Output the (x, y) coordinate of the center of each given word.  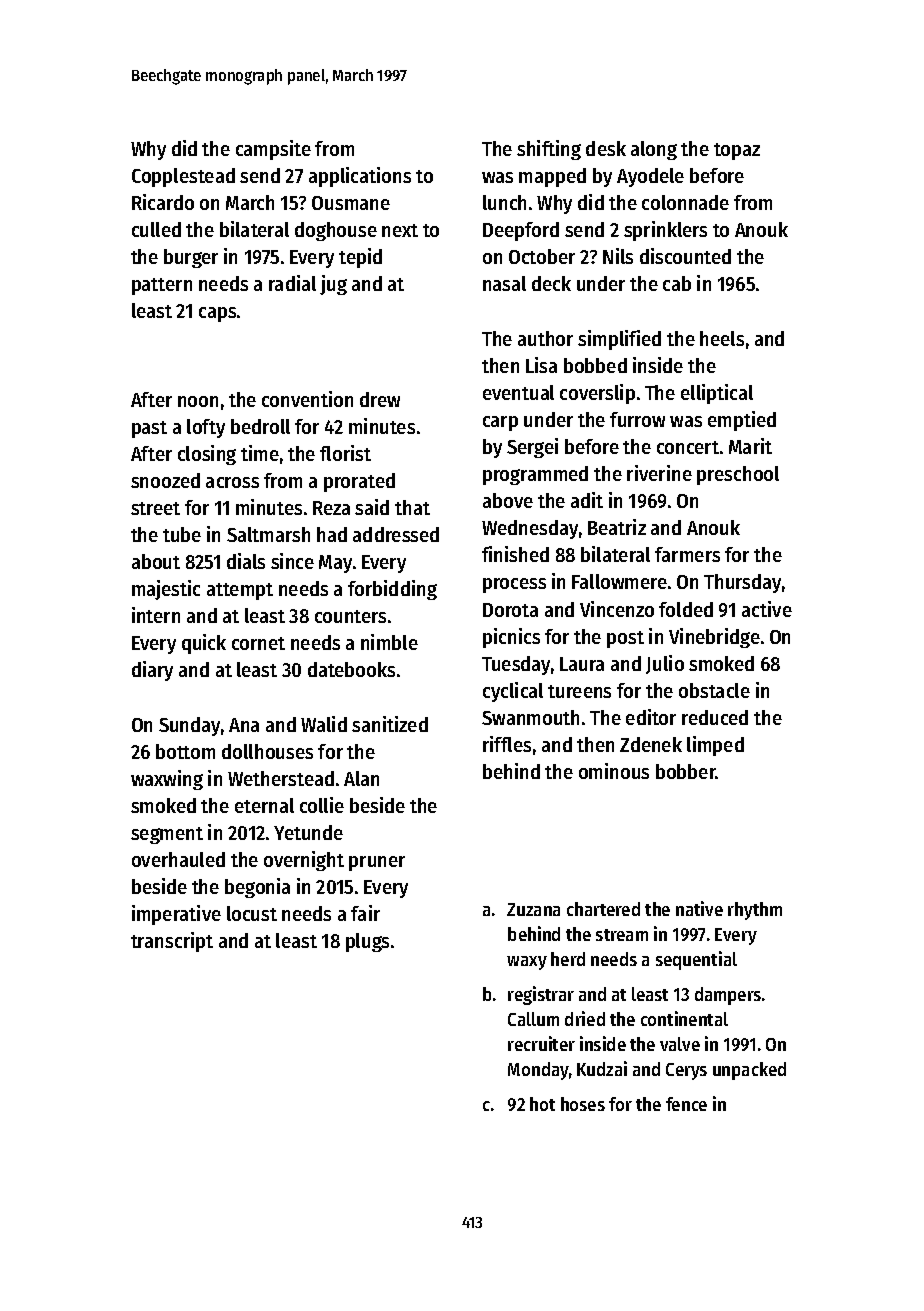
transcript (172, 942)
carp (500, 423)
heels (722, 338)
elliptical (717, 394)
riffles (507, 744)
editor (651, 717)
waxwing (167, 780)
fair (365, 913)
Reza (331, 508)
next (400, 230)
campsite (273, 150)
